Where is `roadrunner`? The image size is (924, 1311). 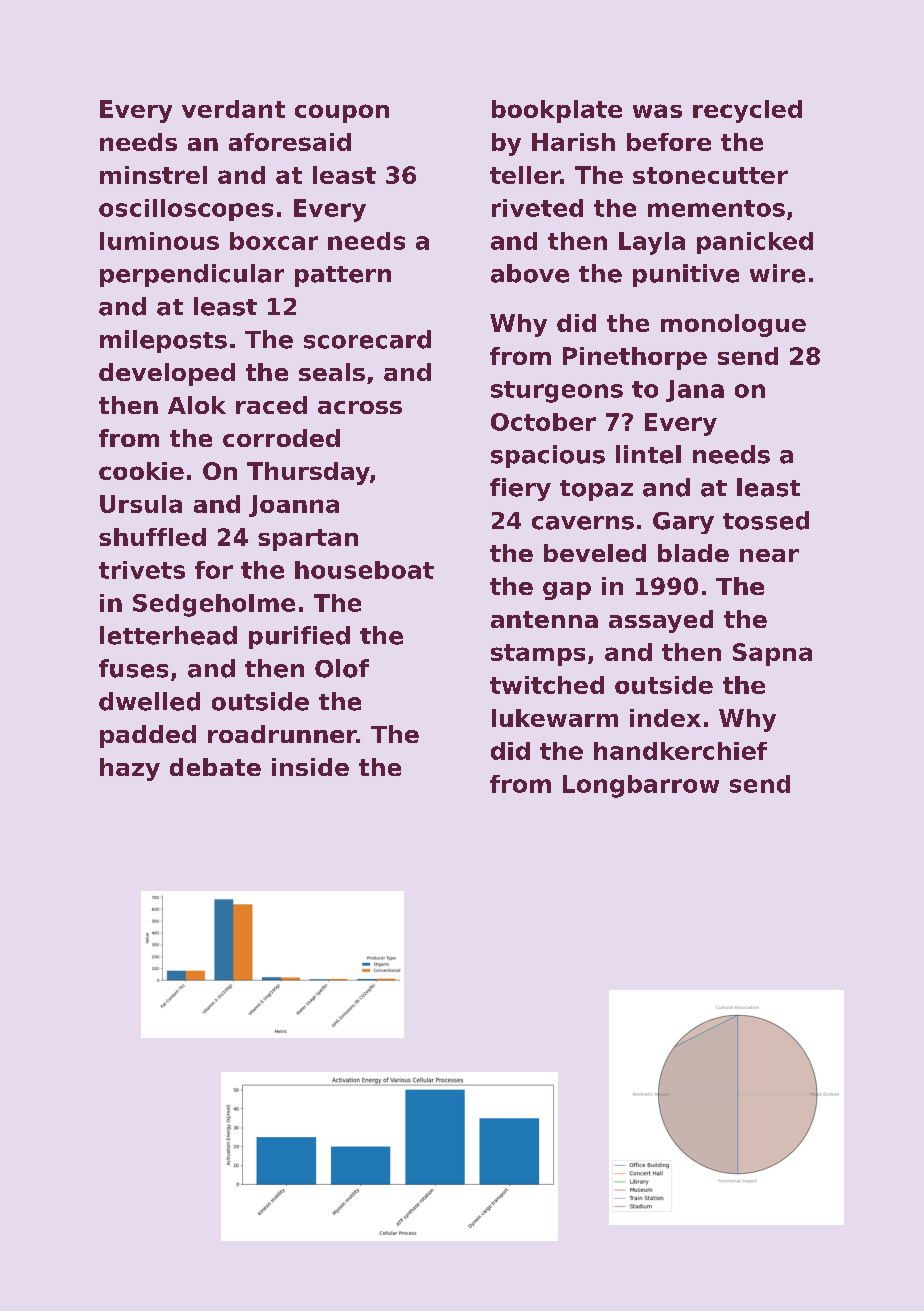 roadrunner is located at coordinates (282, 734).
